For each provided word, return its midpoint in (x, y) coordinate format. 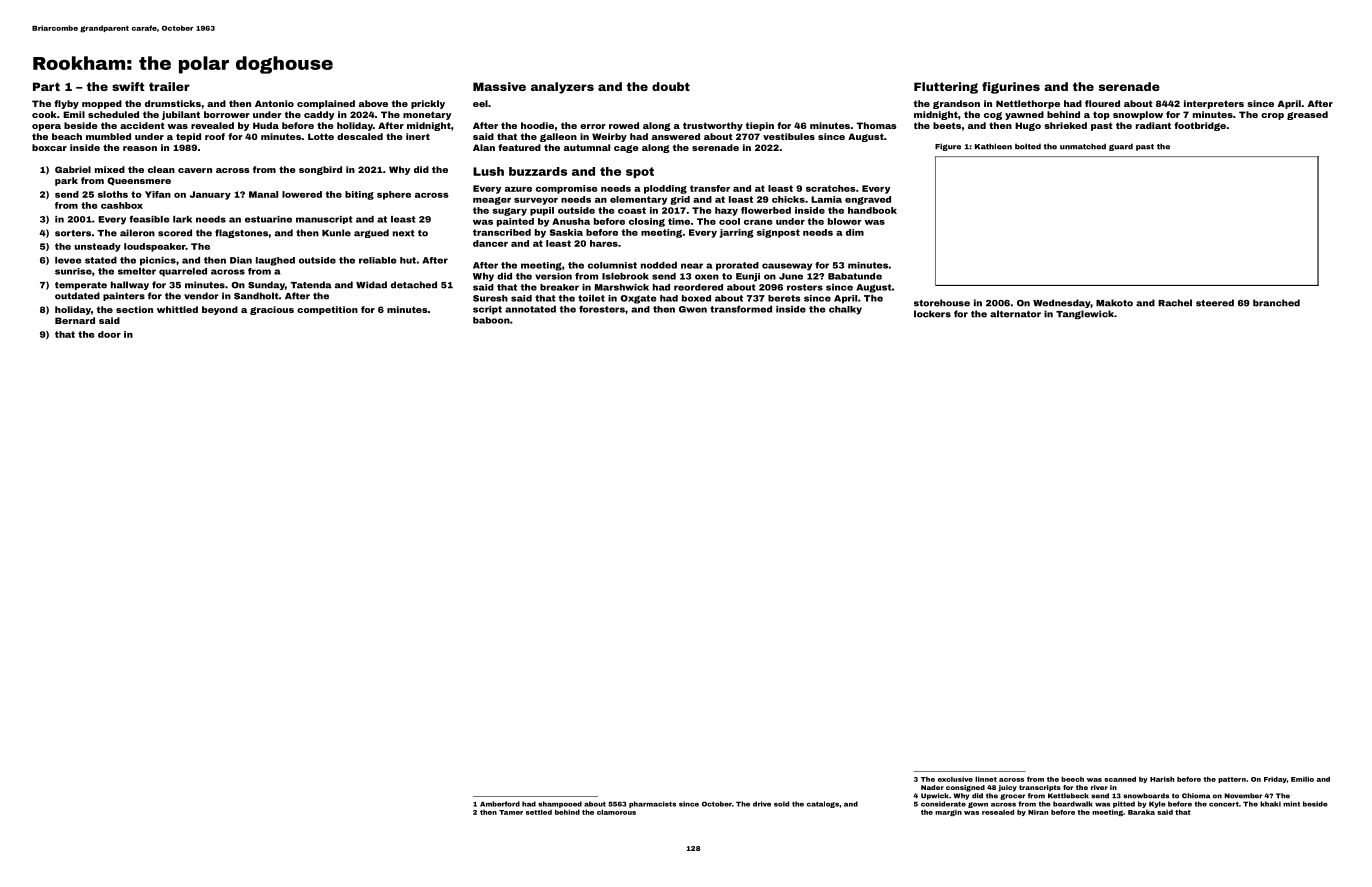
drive (762, 804)
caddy (319, 115)
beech (1072, 779)
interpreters (1214, 104)
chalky (845, 310)
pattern (1232, 780)
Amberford (500, 804)
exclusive (955, 779)
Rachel (1175, 303)
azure (518, 189)
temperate (81, 286)
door (109, 334)
